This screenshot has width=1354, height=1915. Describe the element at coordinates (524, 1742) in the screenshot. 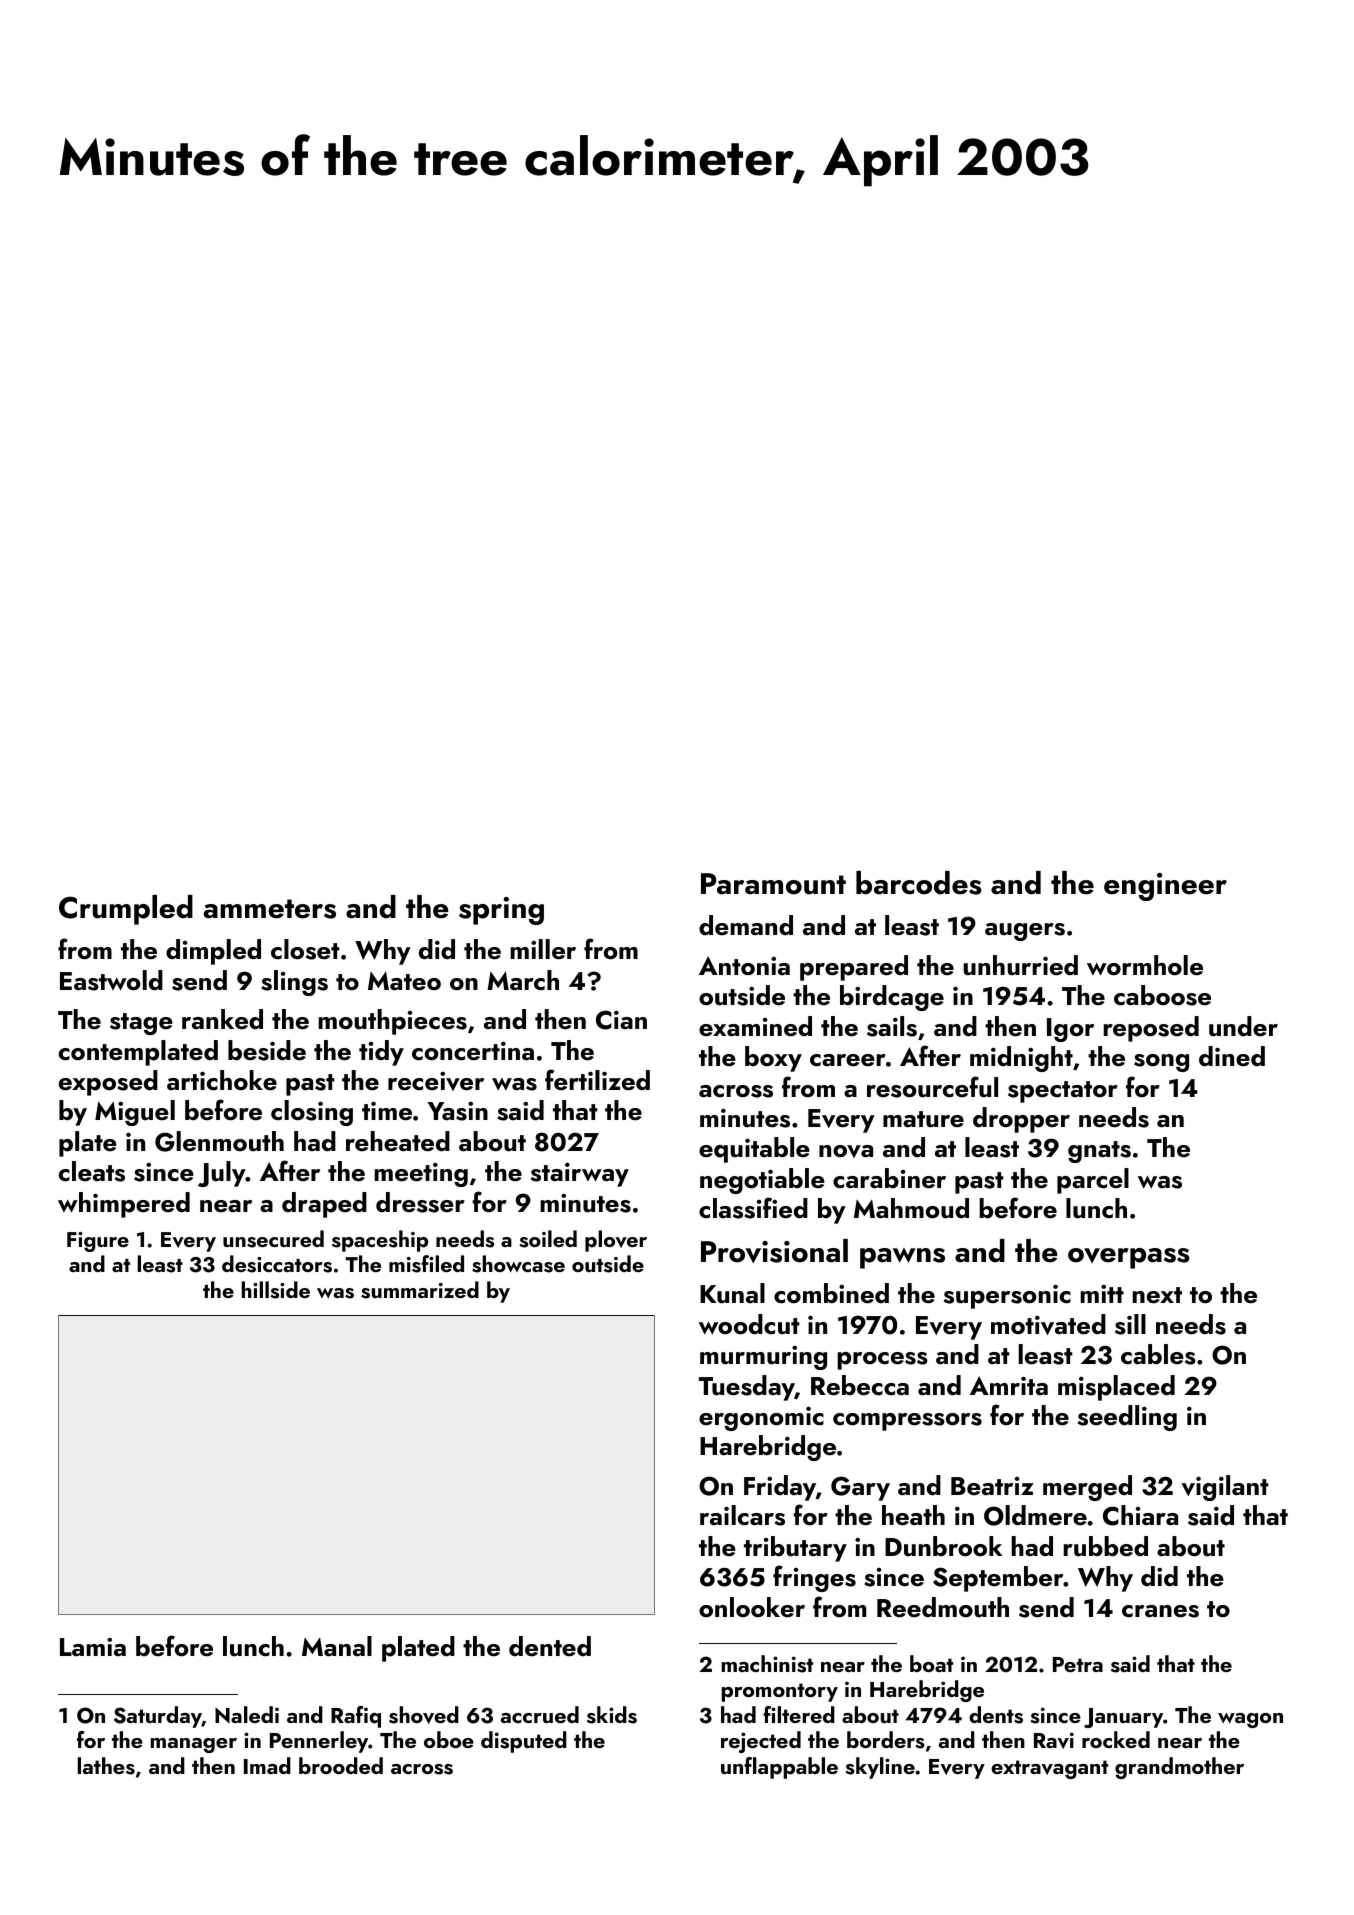

I see `disputed` at that location.
